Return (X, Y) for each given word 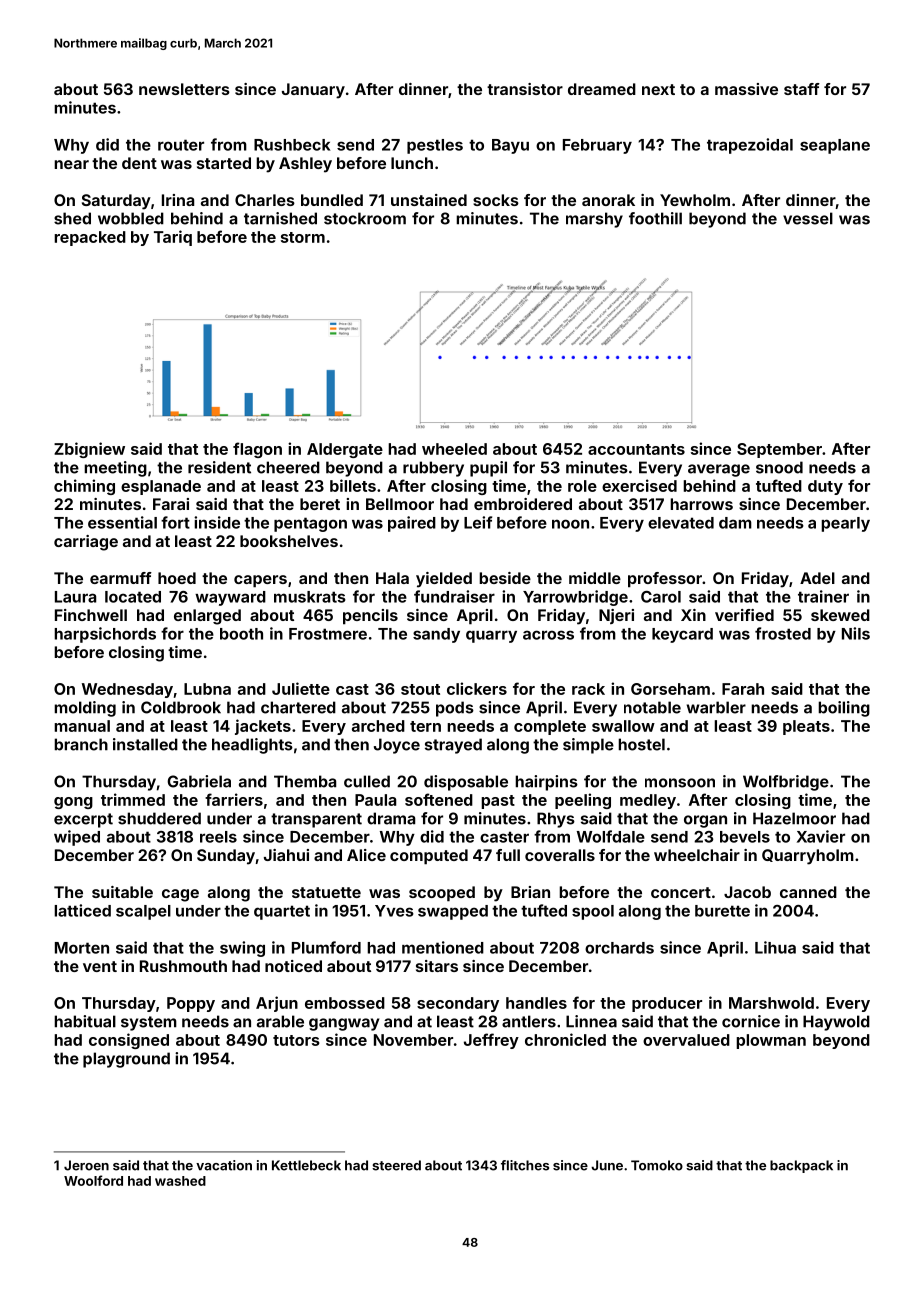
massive (746, 89)
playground (126, 1060)
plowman (771, 1041)
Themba (305, 781)
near (71, 164)
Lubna (207, 689)
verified (744, 615)
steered (396, 1165)
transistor (525, 89)
